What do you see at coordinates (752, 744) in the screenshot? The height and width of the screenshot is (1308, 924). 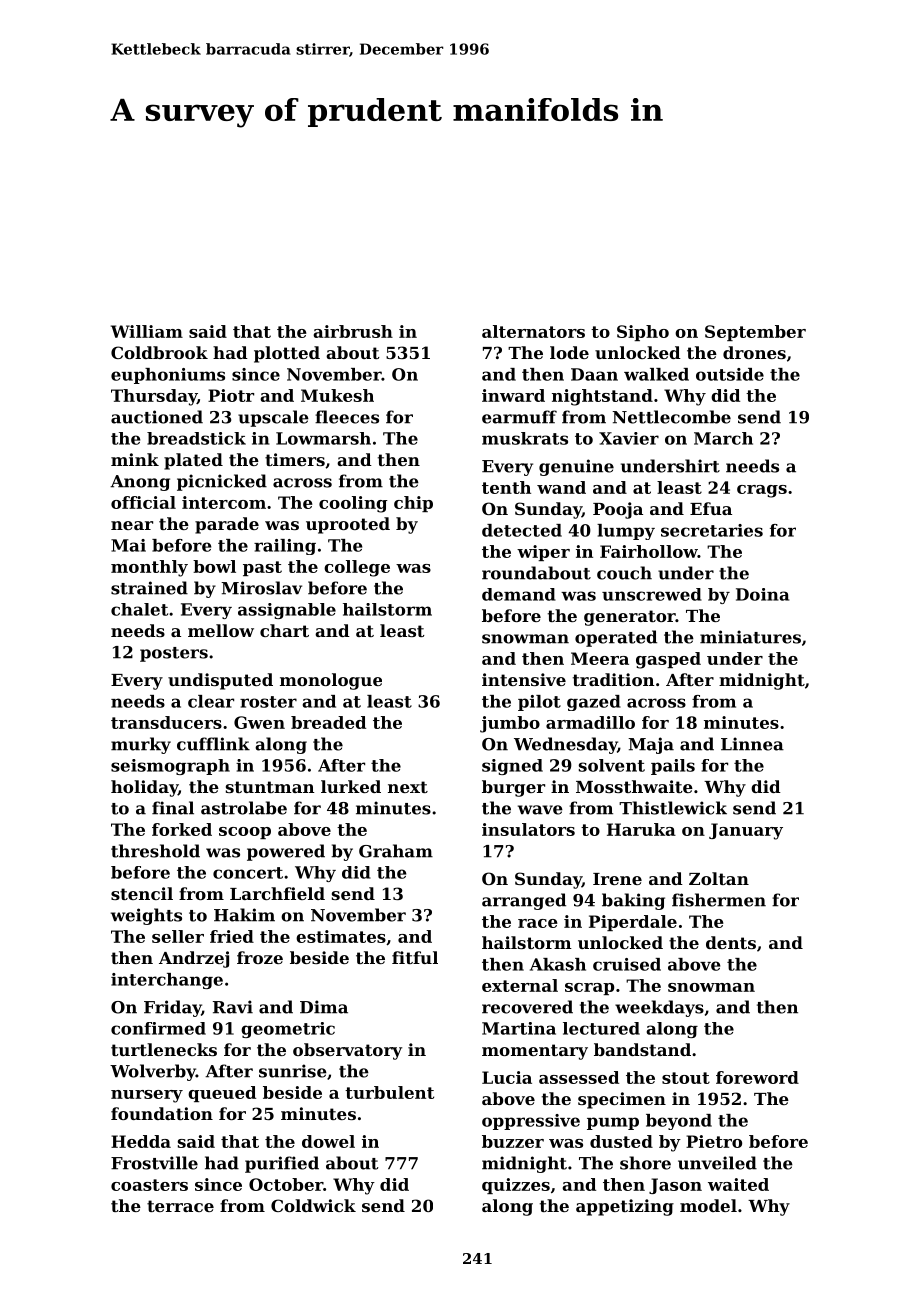 I see `Linnea` at bounding box center [752, 744].
